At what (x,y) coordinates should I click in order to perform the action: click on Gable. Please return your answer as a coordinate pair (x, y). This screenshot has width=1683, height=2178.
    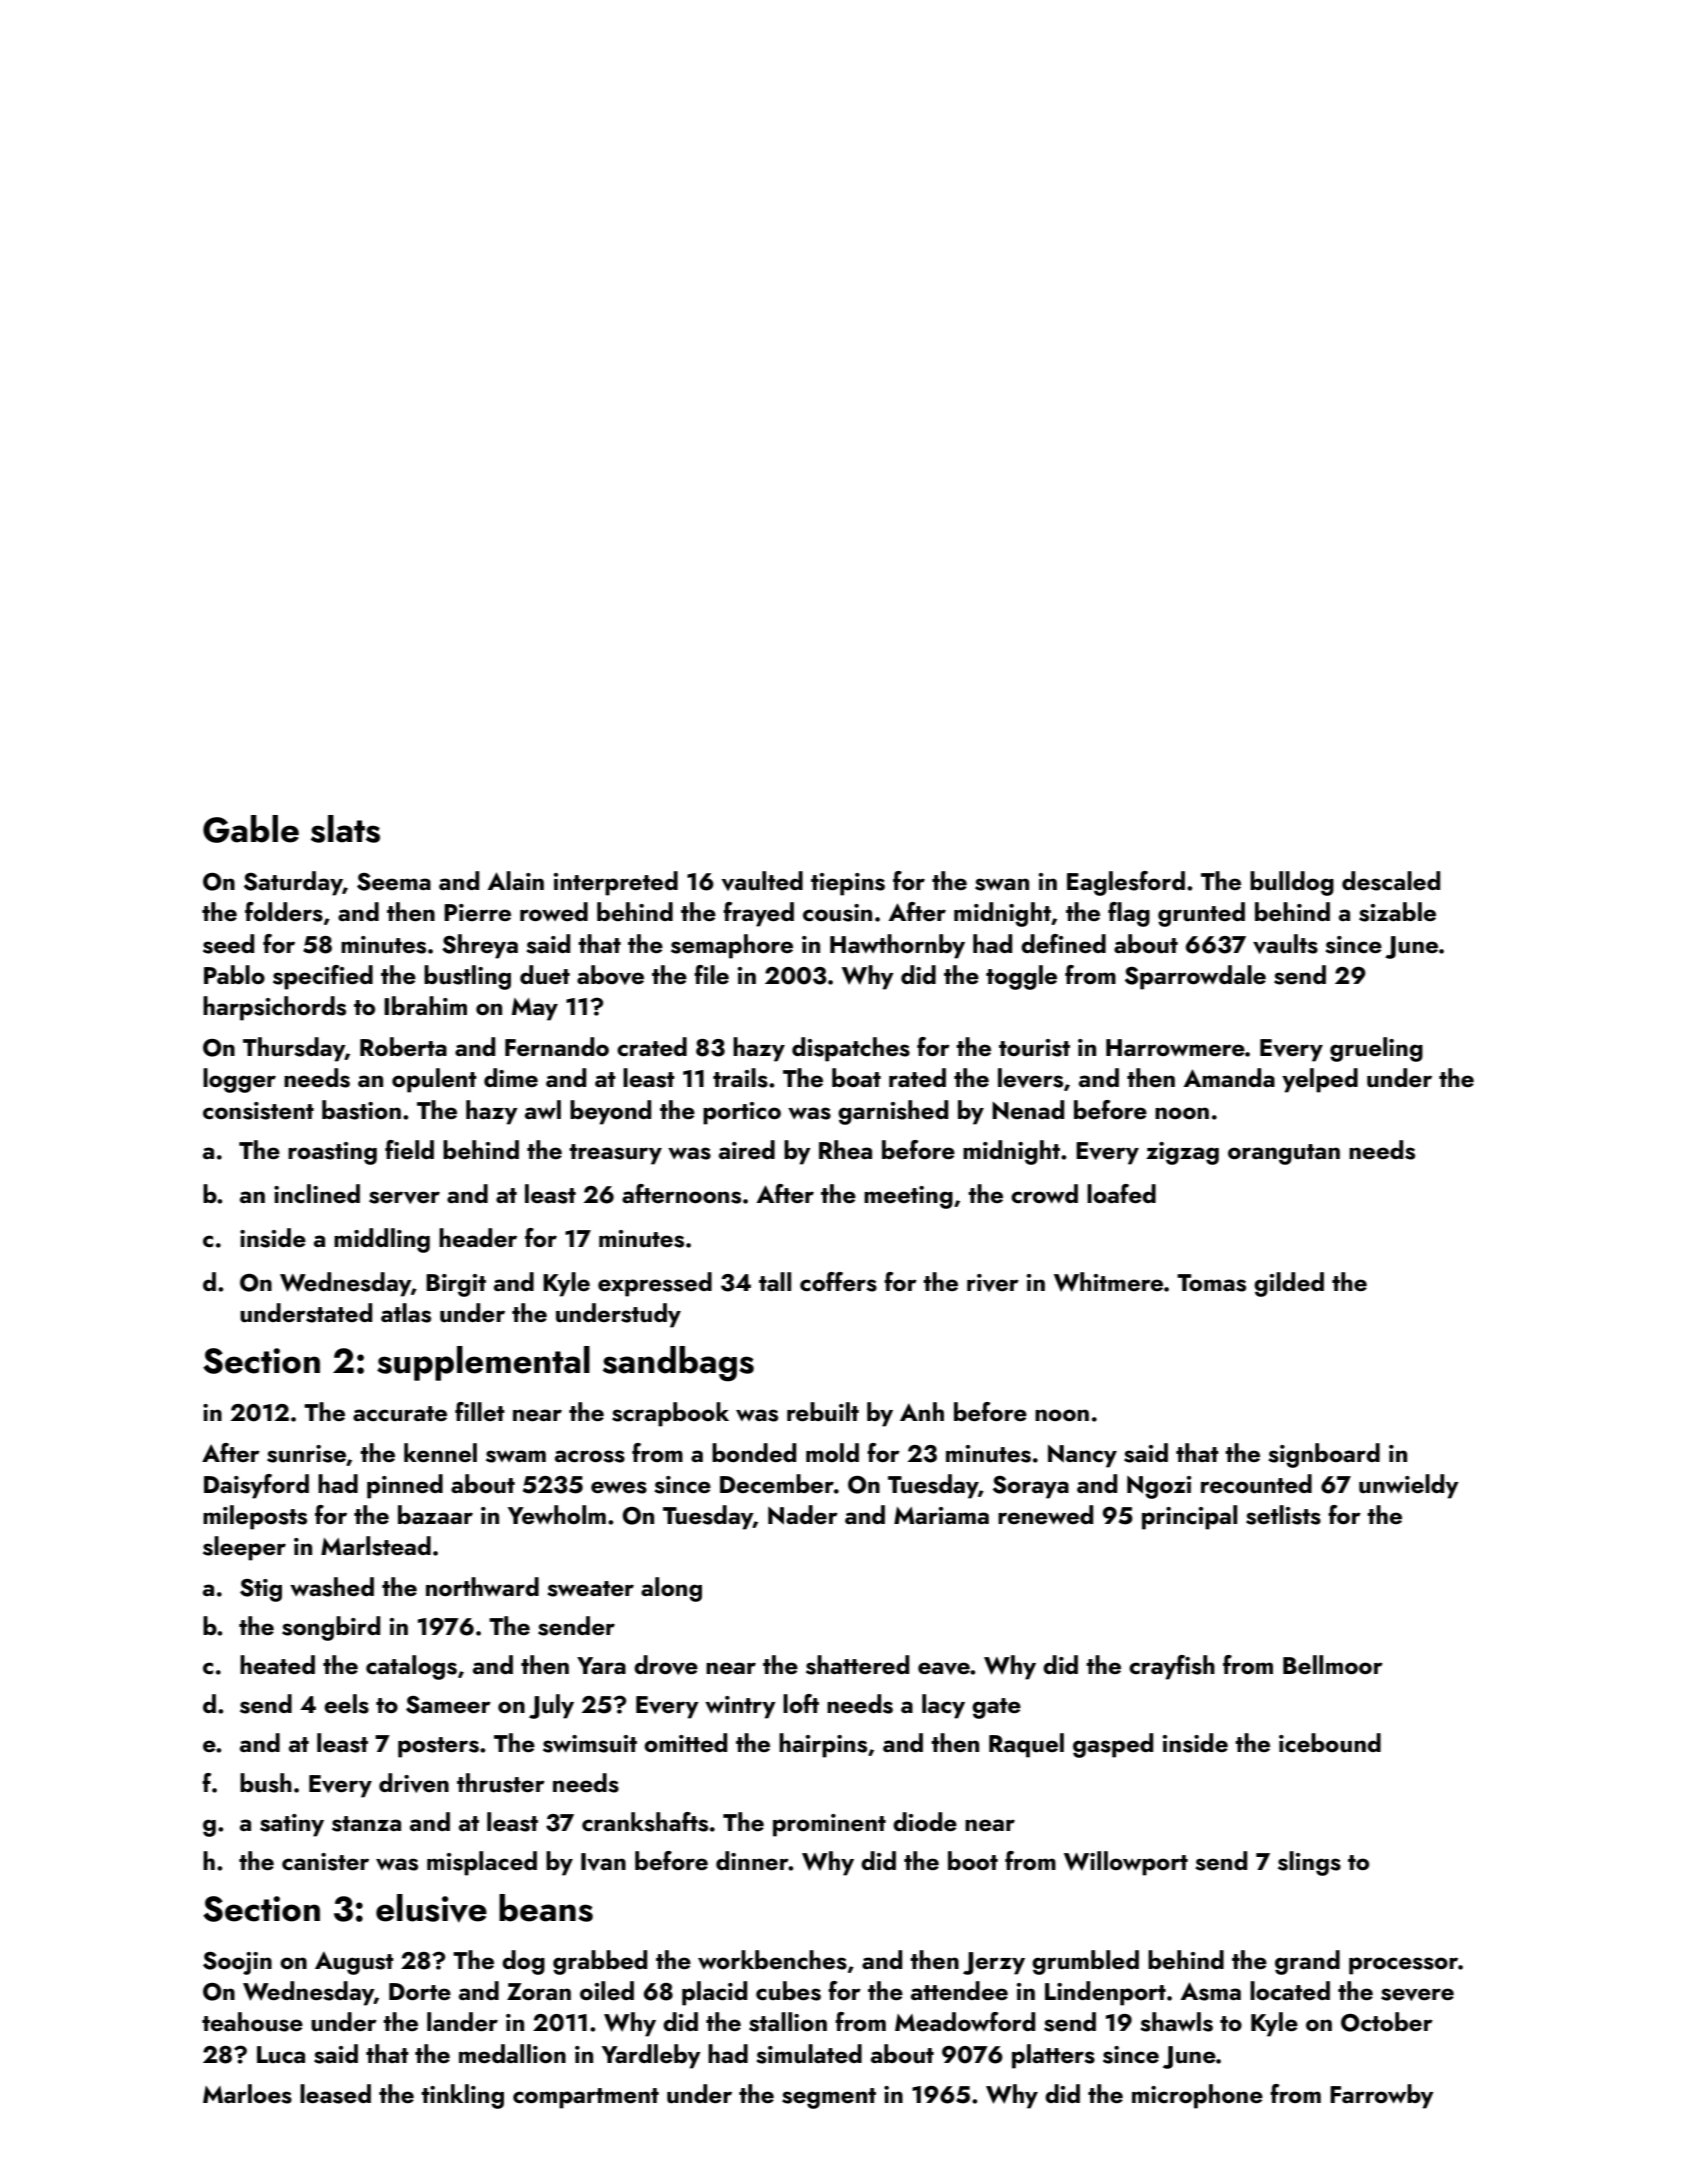
    Looking at the image, I should click on (251, 829).
